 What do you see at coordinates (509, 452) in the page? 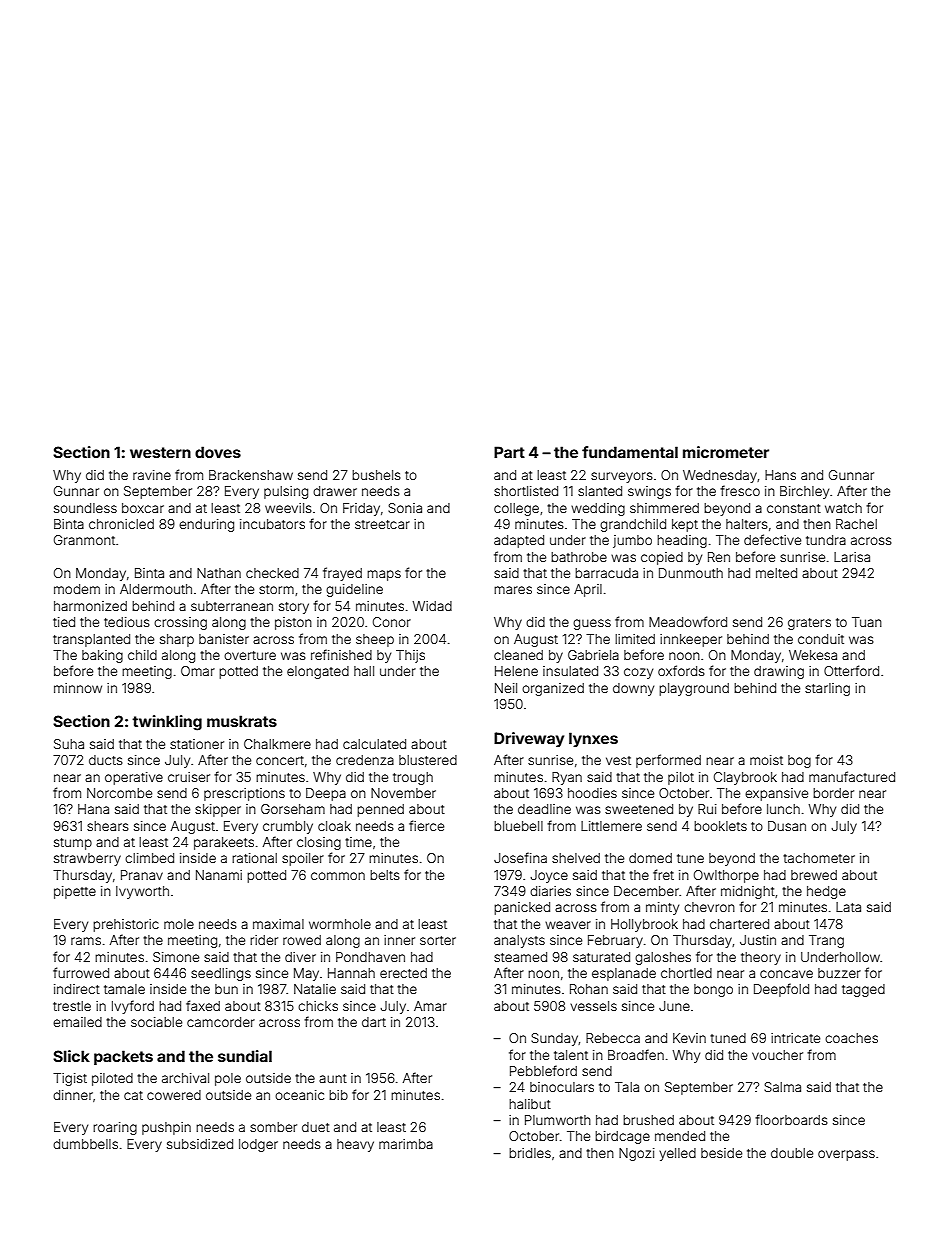
I see `Part` at bounding box center [509, 452].
